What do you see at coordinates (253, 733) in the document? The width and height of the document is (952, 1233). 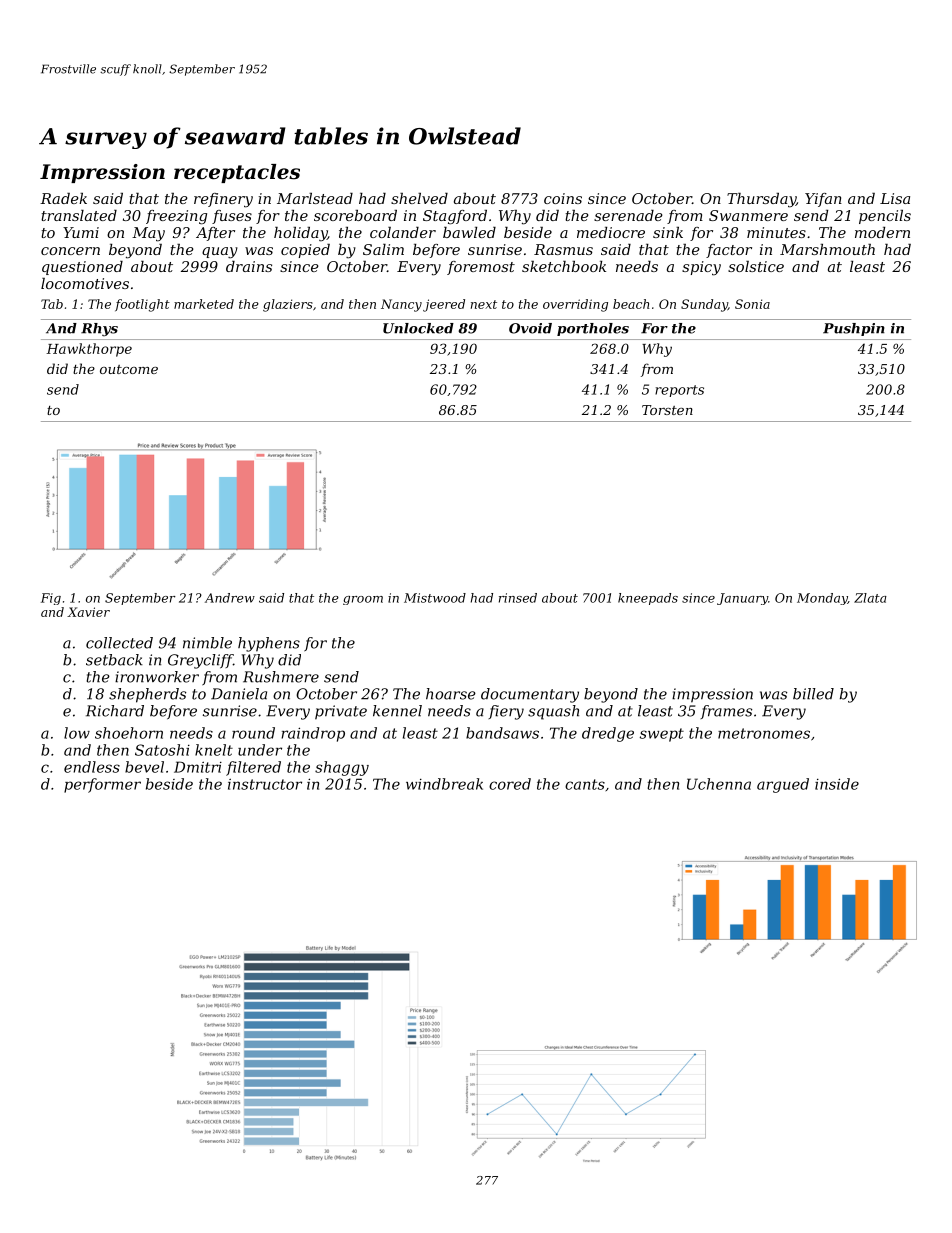 I see `round` at bounding box center [253, 733].
